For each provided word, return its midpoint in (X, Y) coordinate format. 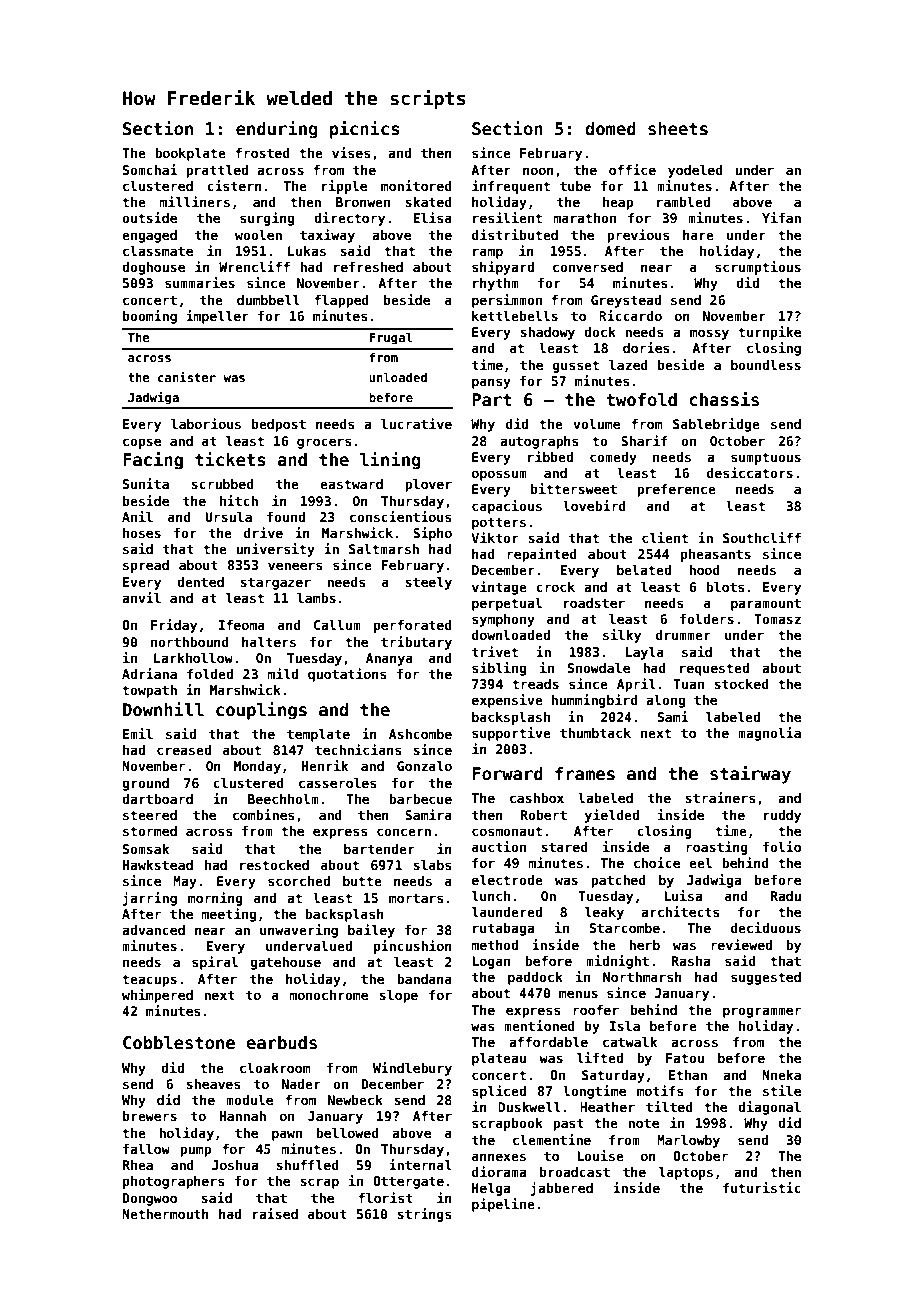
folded (210, 674)
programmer (762, 1012)
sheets (678, 129)
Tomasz (777, 619)
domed (610, 129)
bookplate (190, 154)
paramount (766, 604)
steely (428, 583)
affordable (548, 1042)
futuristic (762, 1187)
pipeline (503, 1205)
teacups (149, 980)
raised (275, 1213)
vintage (499, 588)
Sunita (146, 483)
